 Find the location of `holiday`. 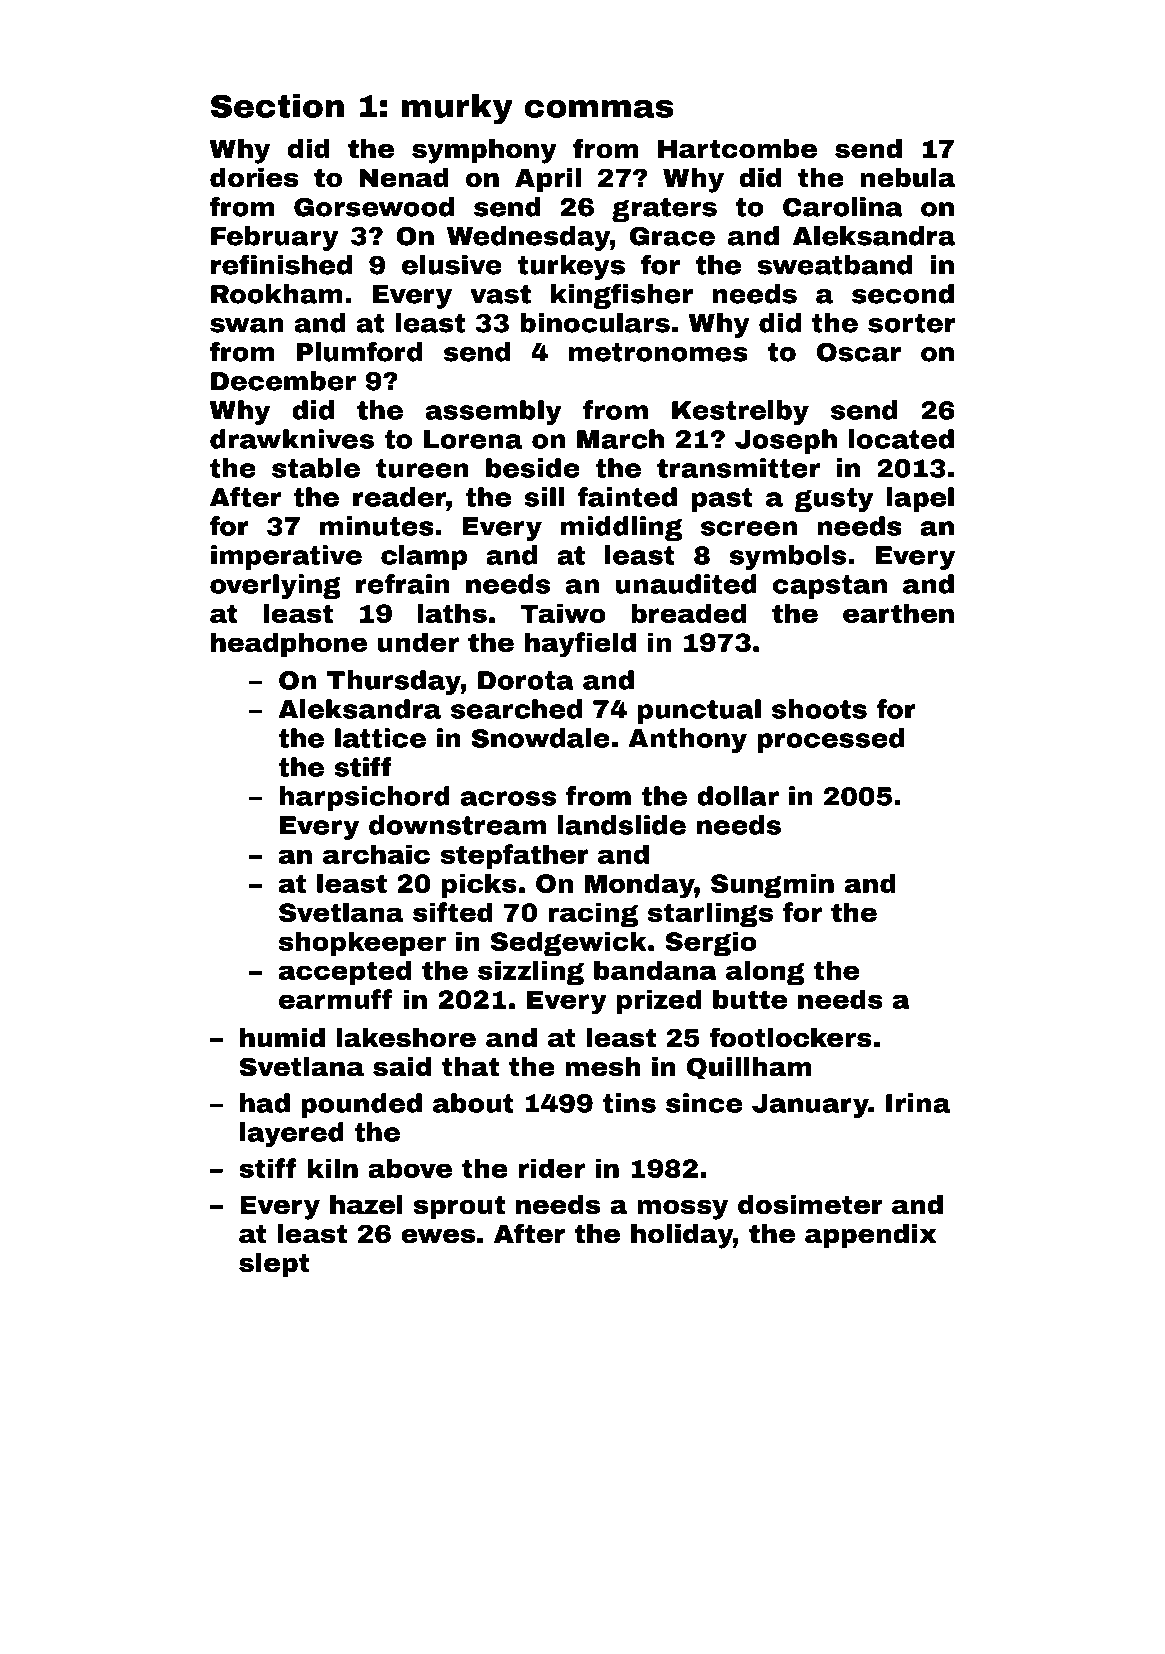

holiday is located at coordinates (682, 1236).
